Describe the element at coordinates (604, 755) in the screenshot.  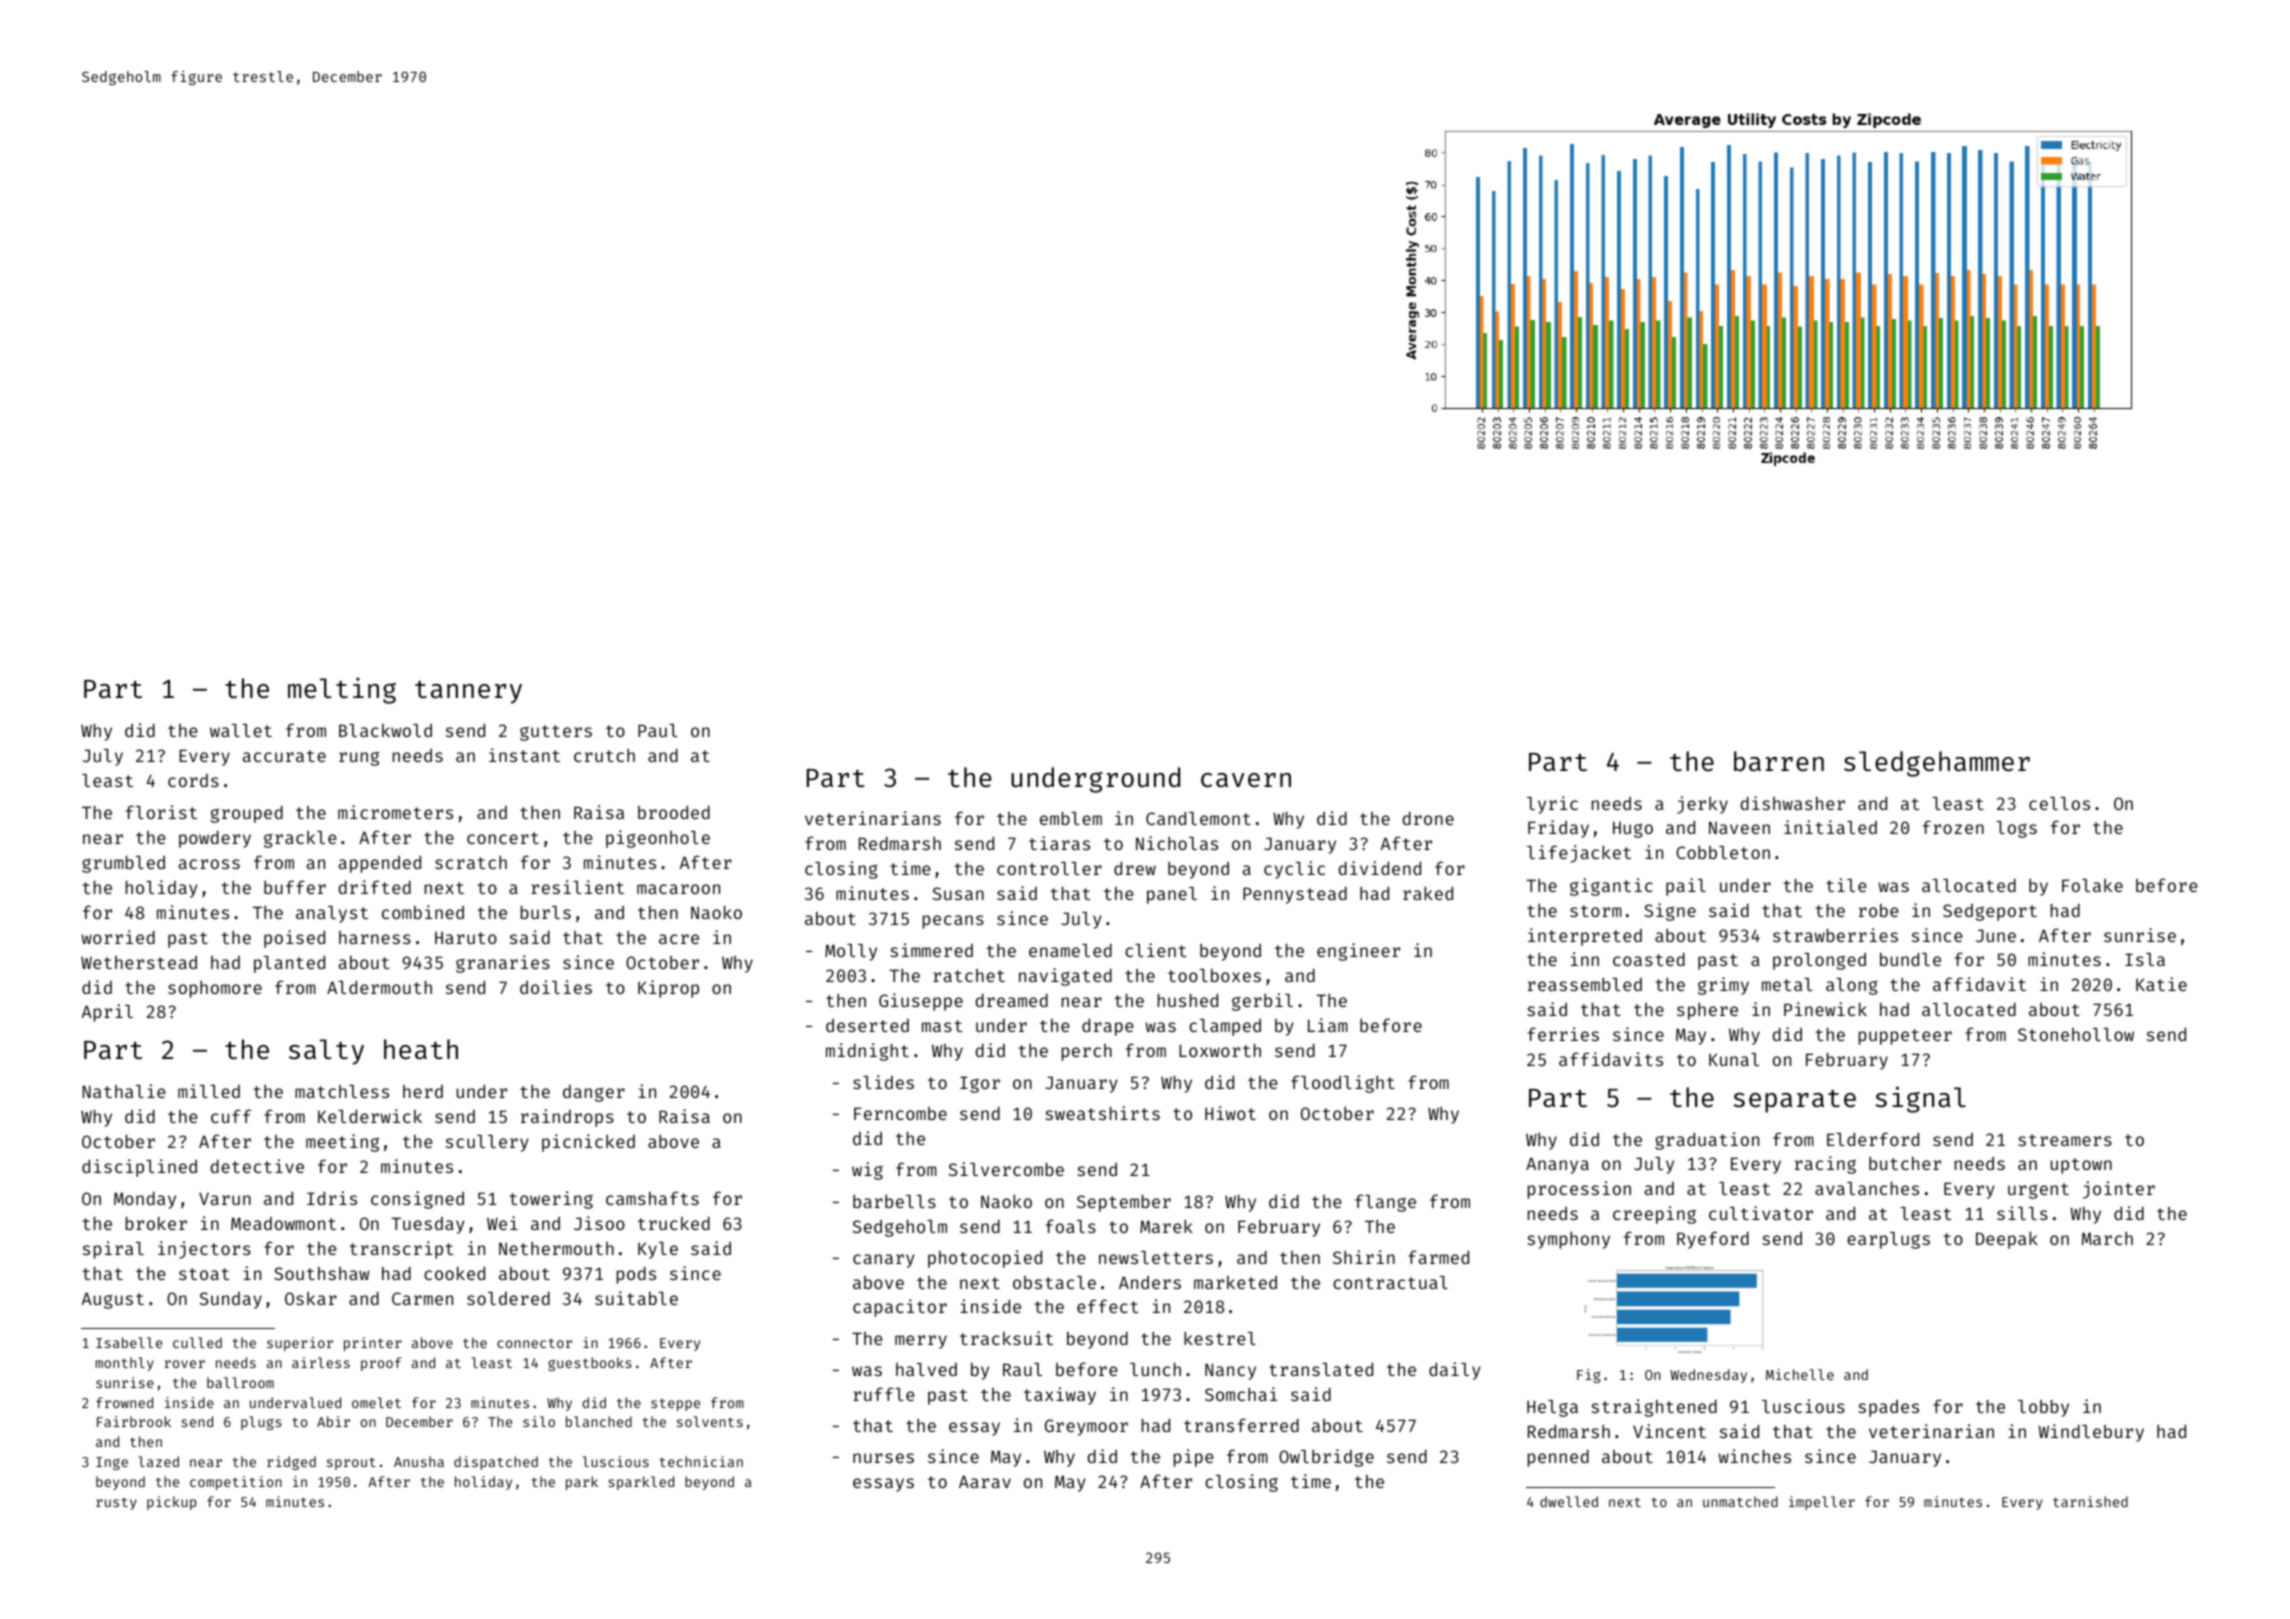
I see `crutch` at that location.
